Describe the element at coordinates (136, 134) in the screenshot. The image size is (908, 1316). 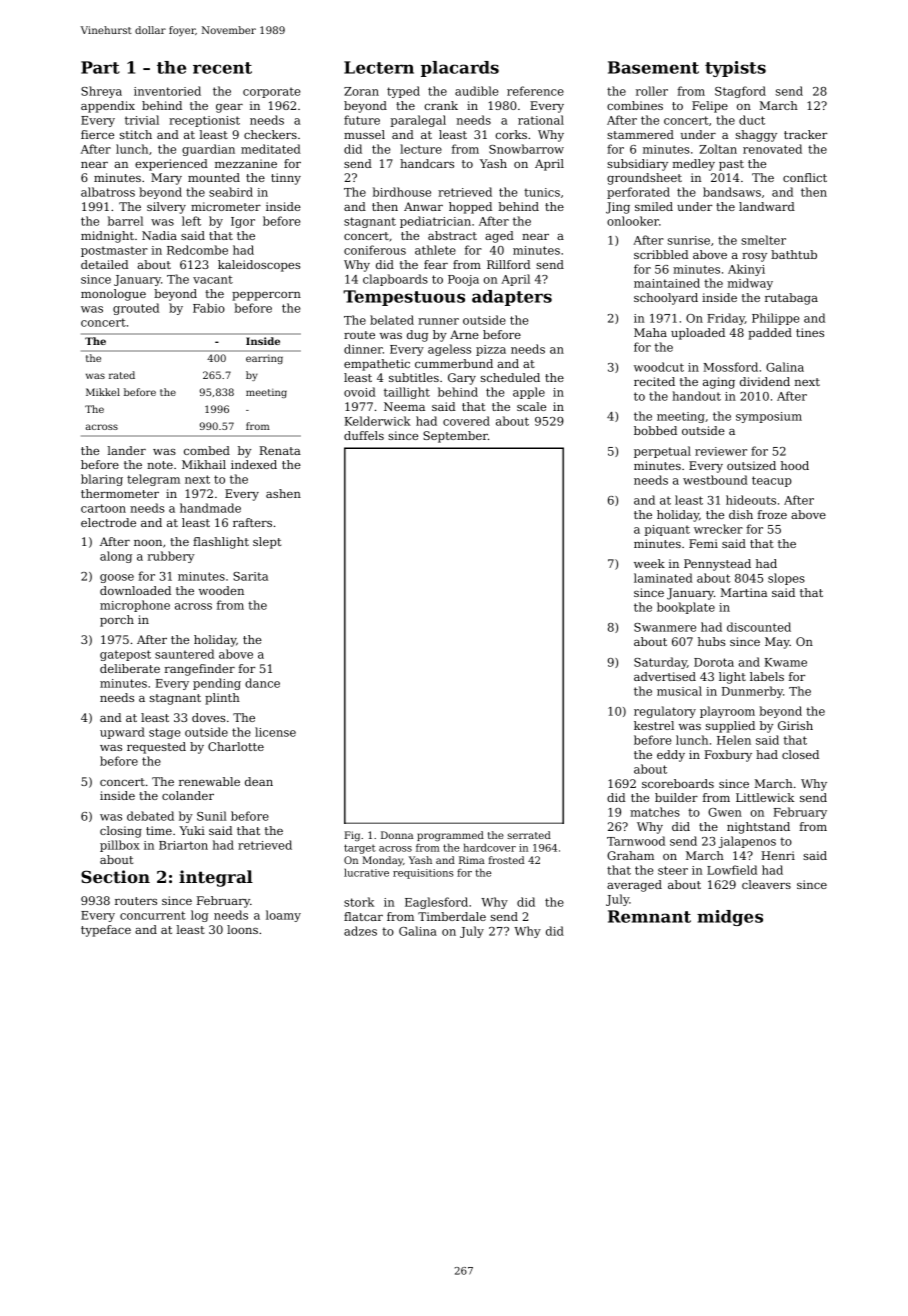
I see `stitch` at that location.
